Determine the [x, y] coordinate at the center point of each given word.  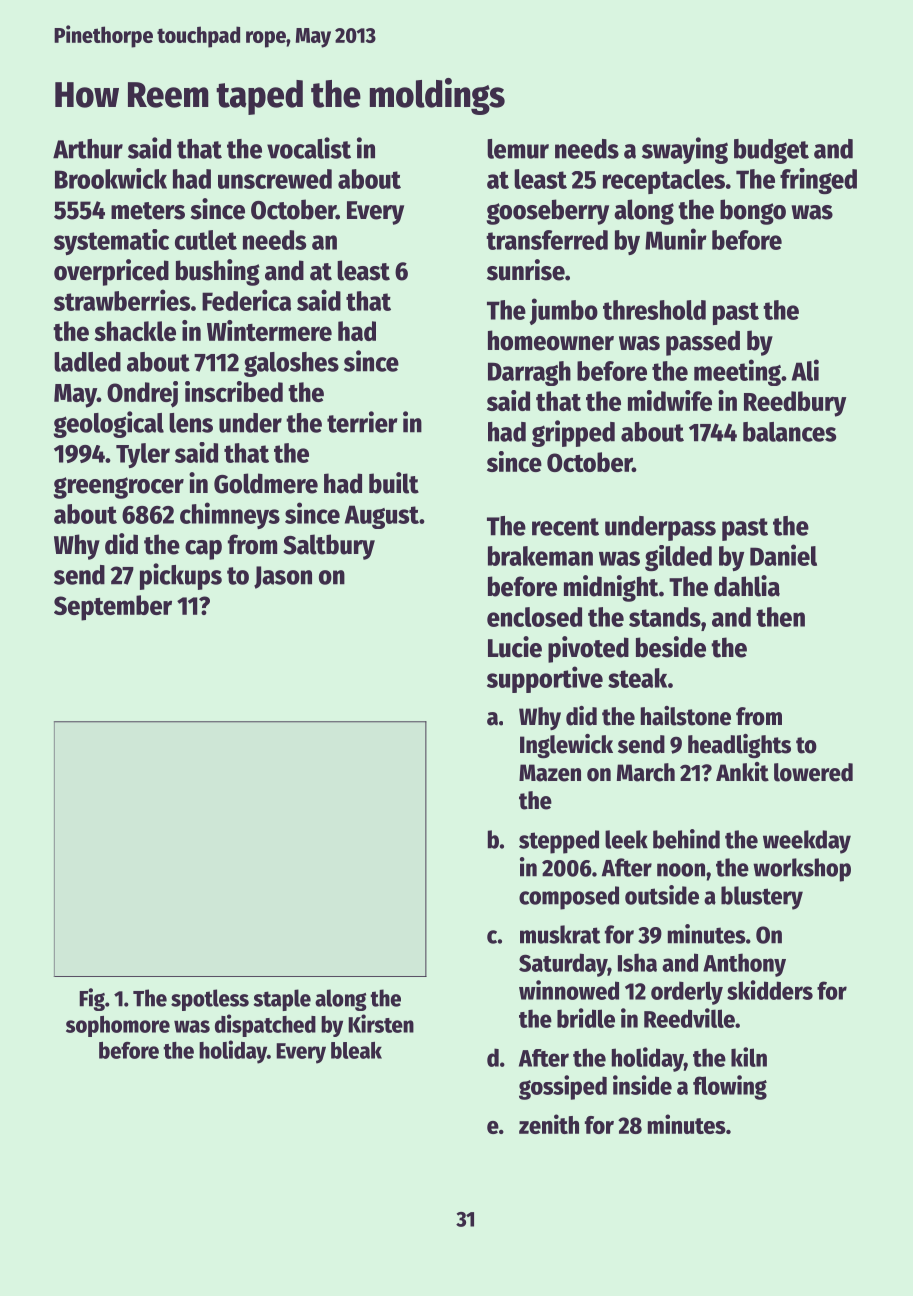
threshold [654, 310]
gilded [678, 558]
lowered [813, 772]
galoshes [291, 364]
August [382, 517]
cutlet [206, 240]
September [113, 608]
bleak [356, 1050]
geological [108, 424]
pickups [181, 576]
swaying [685, 150]
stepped [559, 842]
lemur [518, 149]
